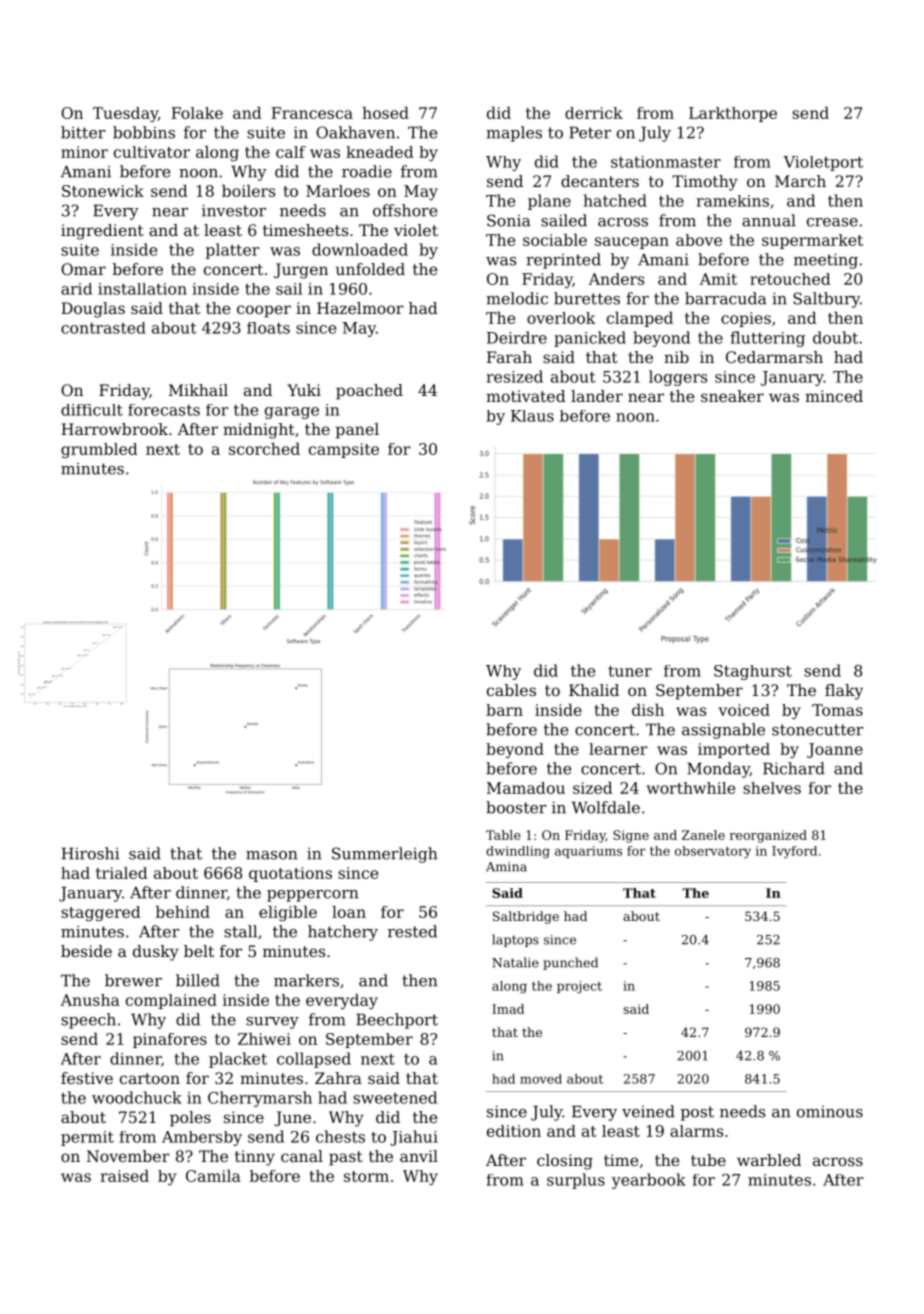 The height and width of the screenshot is (1314, 924). What do you see at coordinates (691, 788) in the screenshot?
I see `worthwhile` at bounding box center [691, 788].
